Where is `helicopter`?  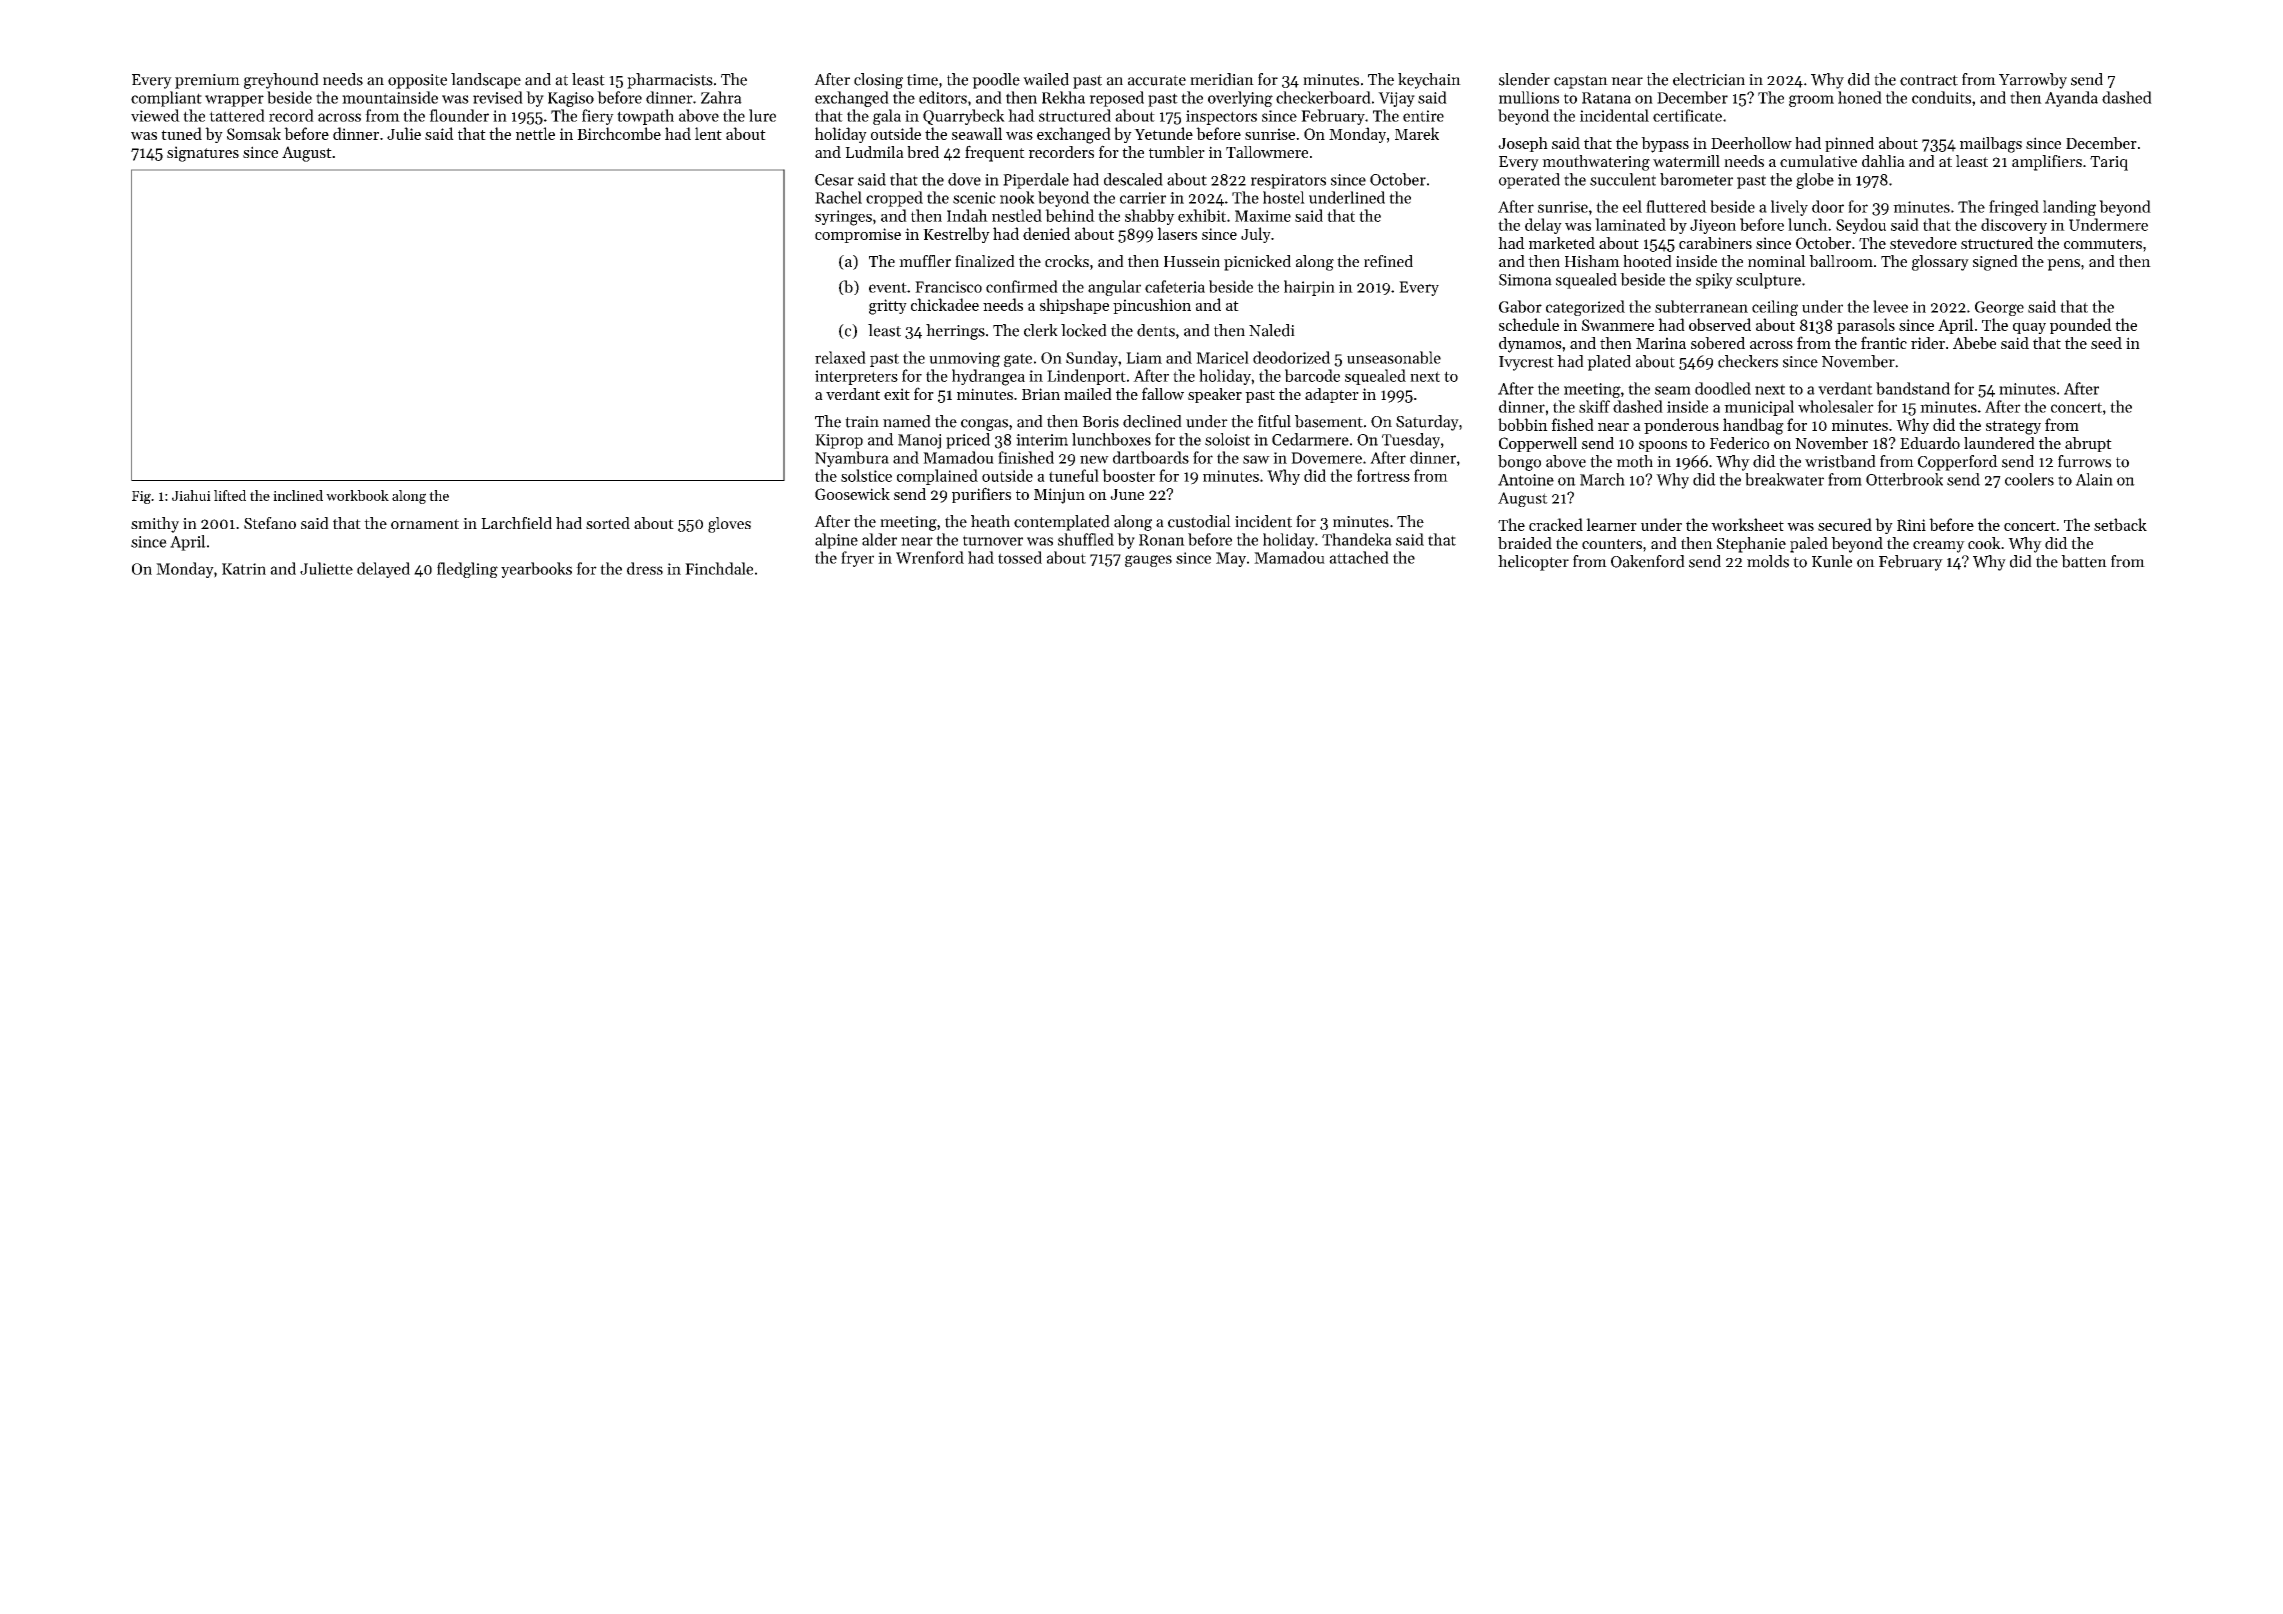 helicopter is located at coordinates (1533, 563).
